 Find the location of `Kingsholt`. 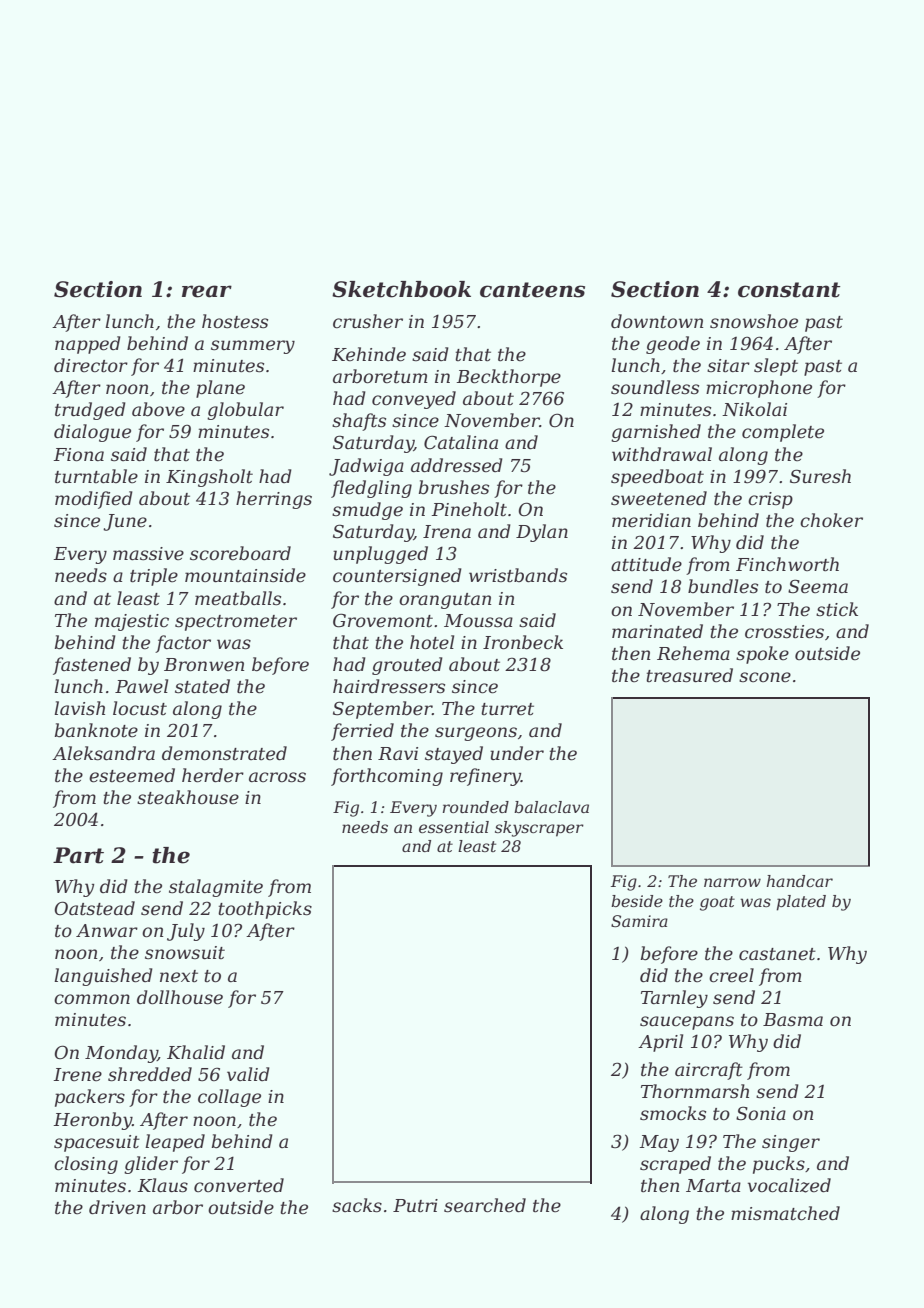

Kingsholt is located at coordinates (209, 478).
